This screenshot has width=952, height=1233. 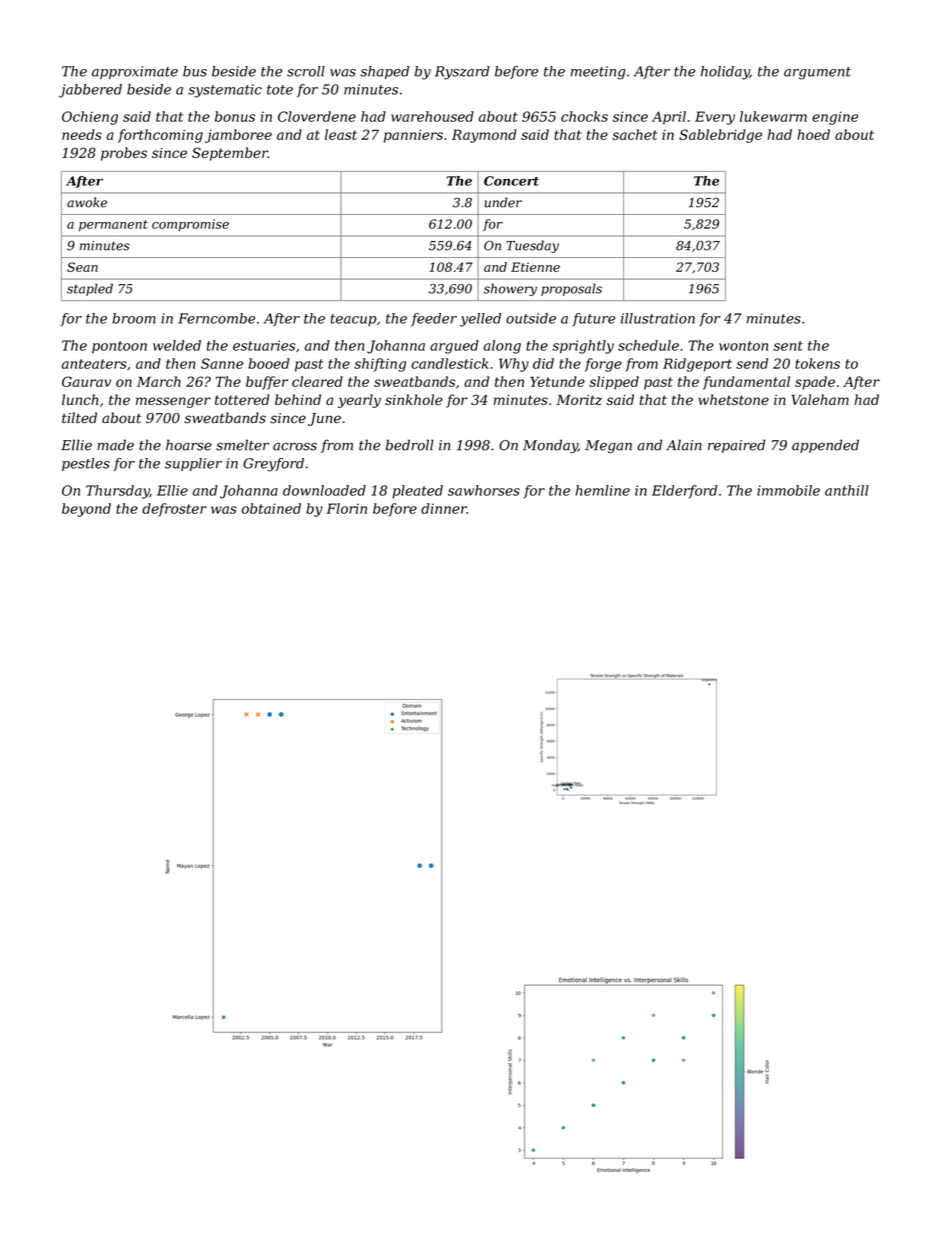 What do you see at coordinates (608, 447) in the screenshot?
I see `Megan` at bounding box center [608, 447].
